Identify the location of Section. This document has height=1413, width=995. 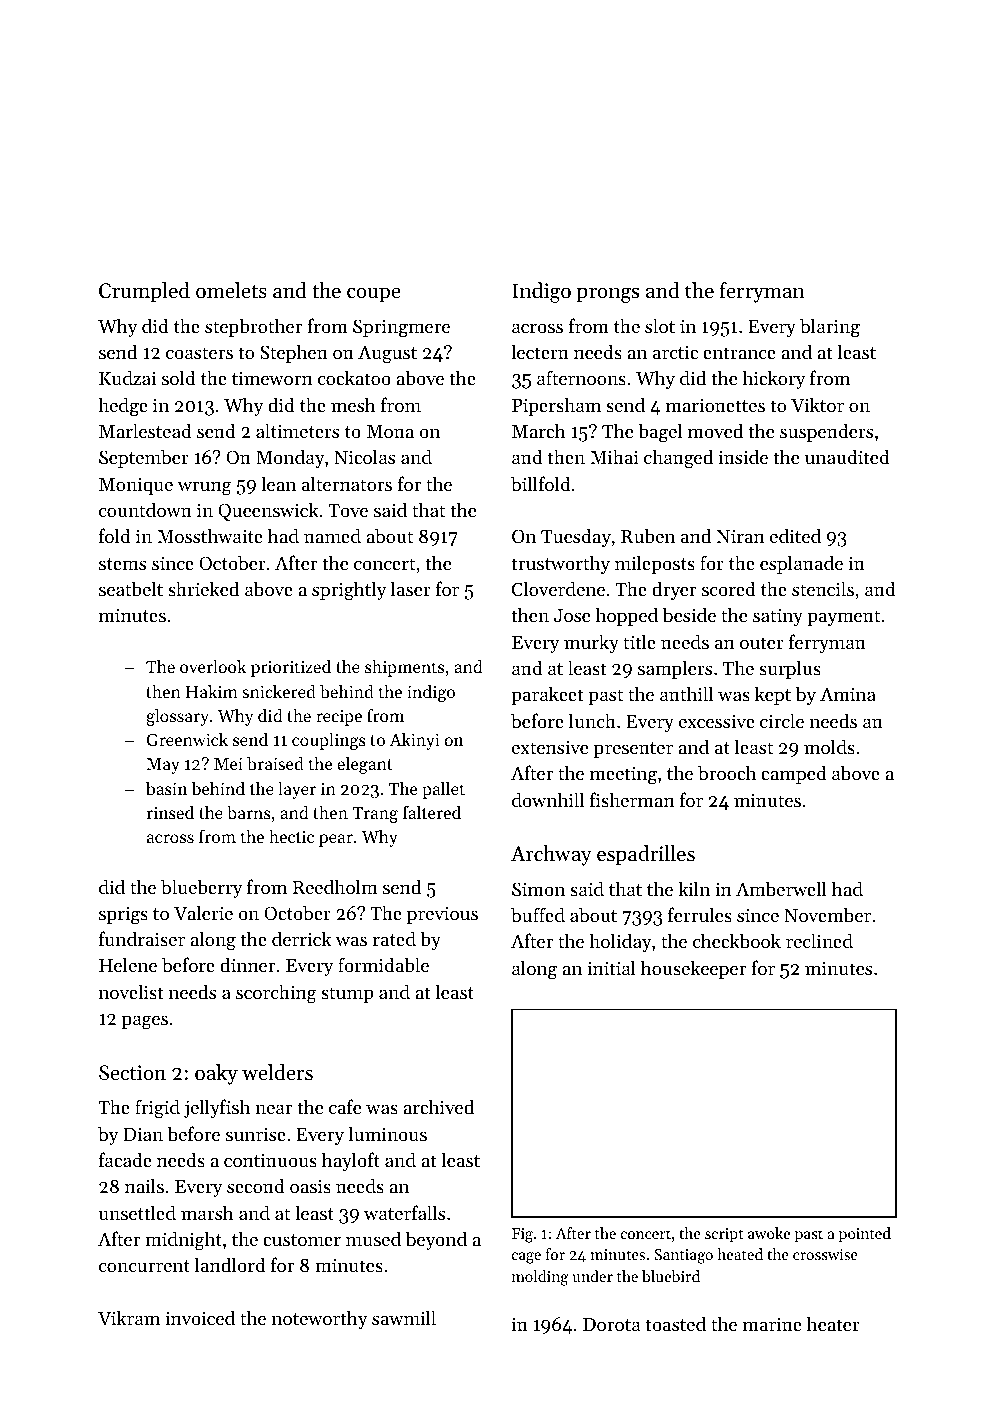
(132, 1073).
